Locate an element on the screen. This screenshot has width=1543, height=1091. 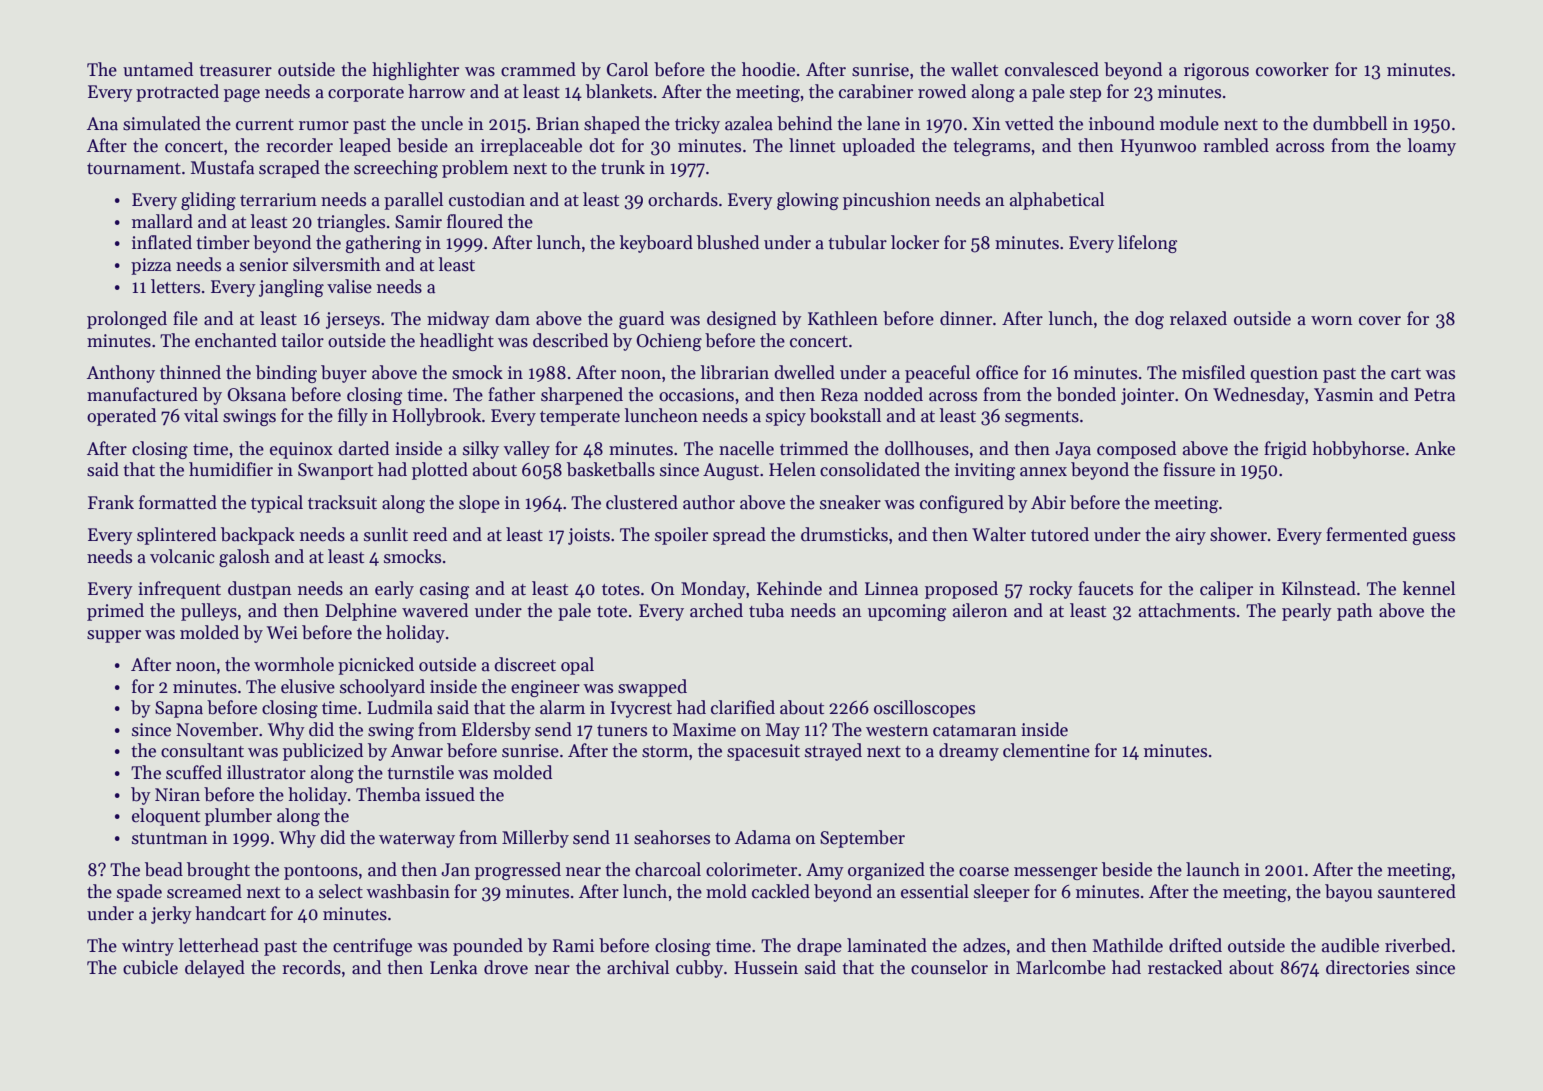
convalesced is located at coordinates (1052, 69).
